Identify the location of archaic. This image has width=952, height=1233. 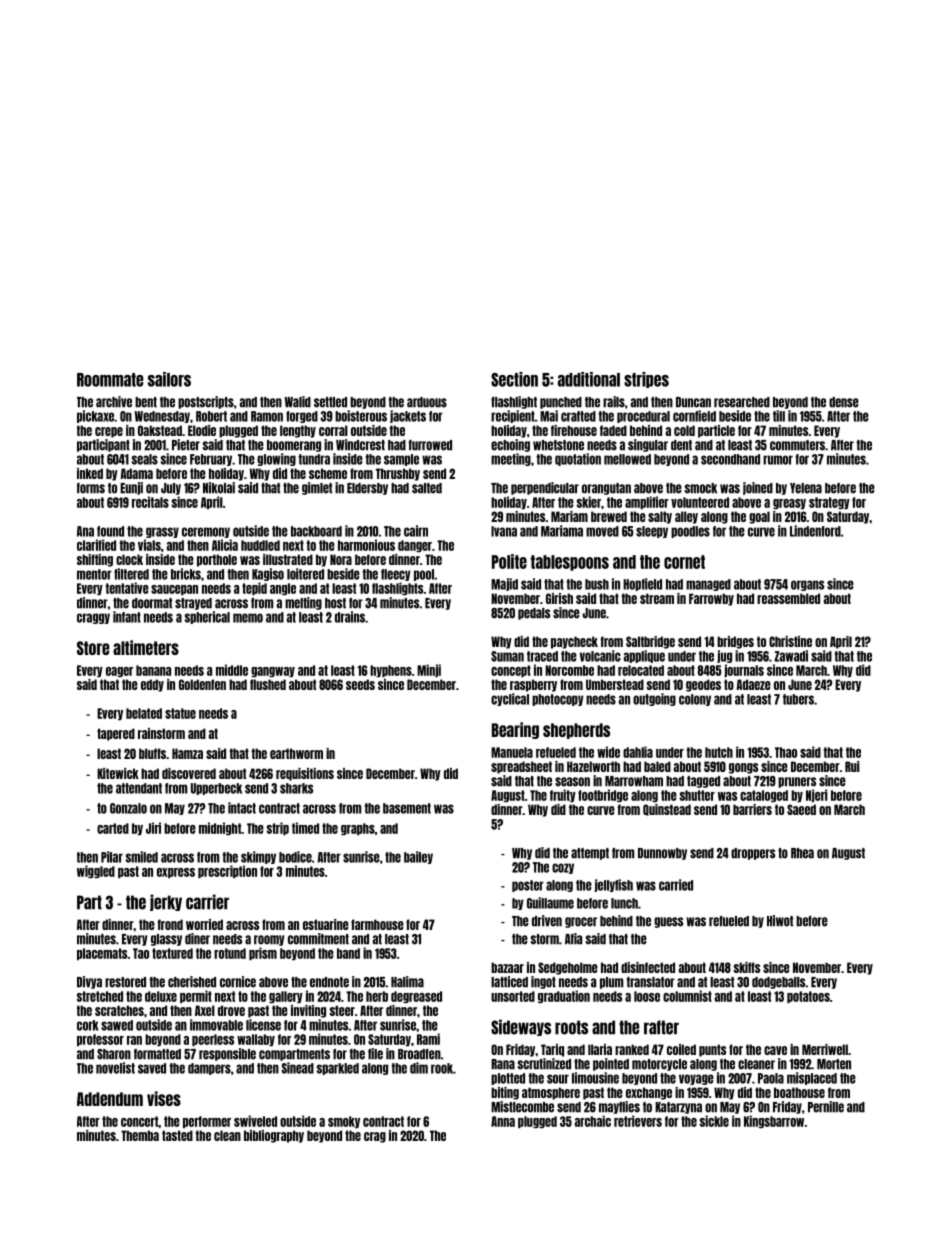
(593, 1121).
